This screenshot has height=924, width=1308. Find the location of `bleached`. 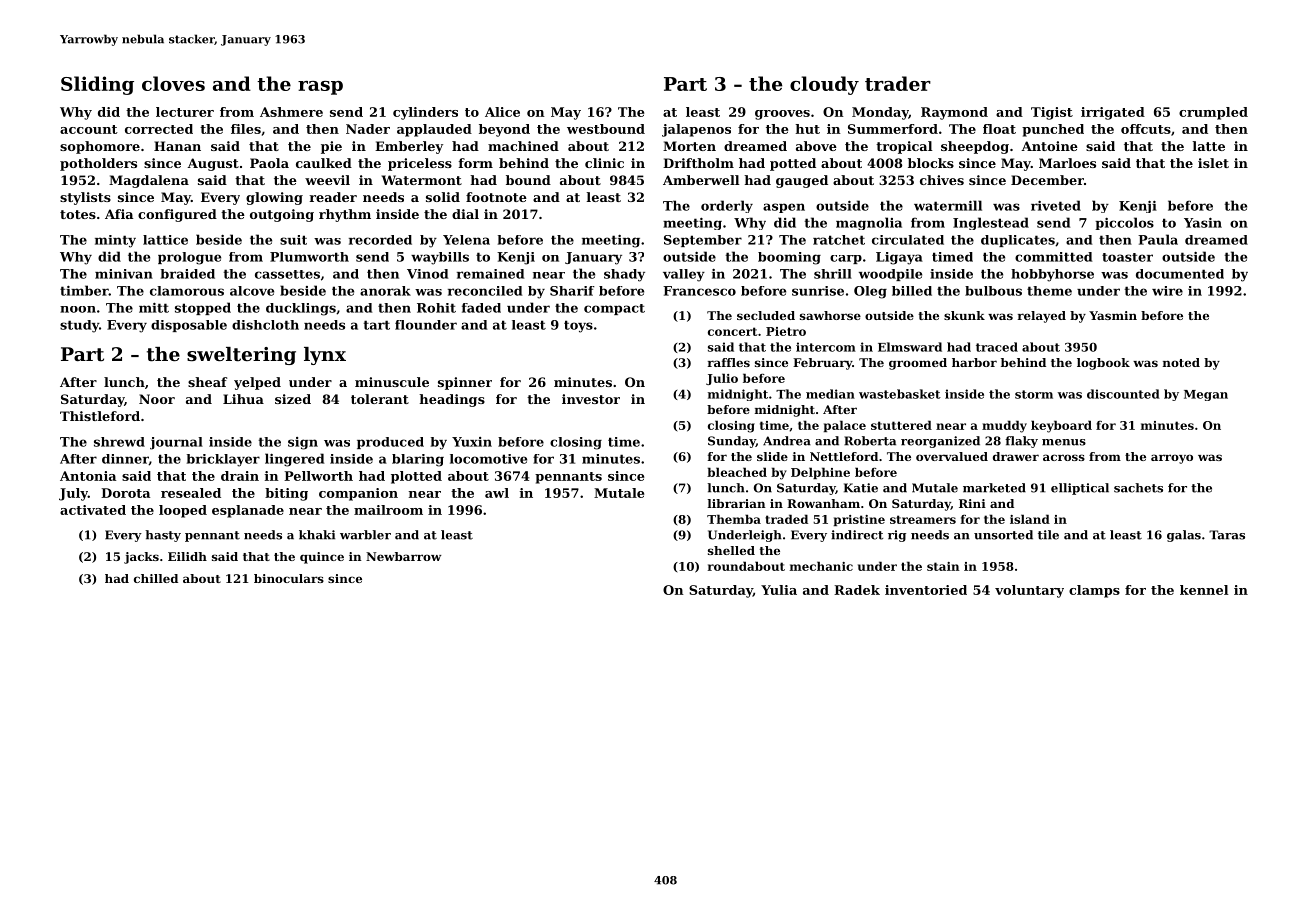

bleached is located at coordinates (737, 472).
